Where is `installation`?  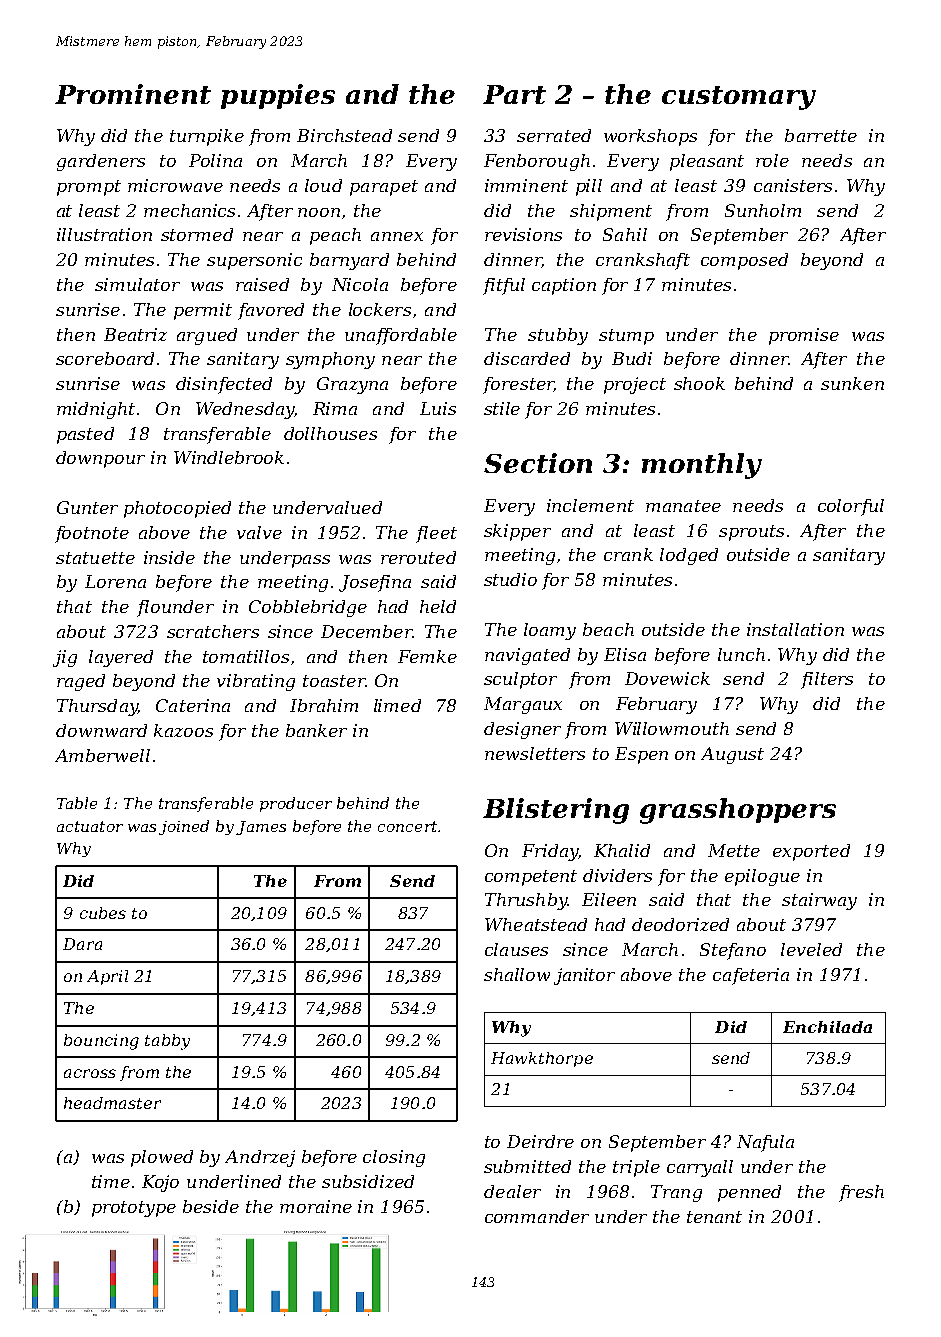
installation is located at coordinates (795, 629).
